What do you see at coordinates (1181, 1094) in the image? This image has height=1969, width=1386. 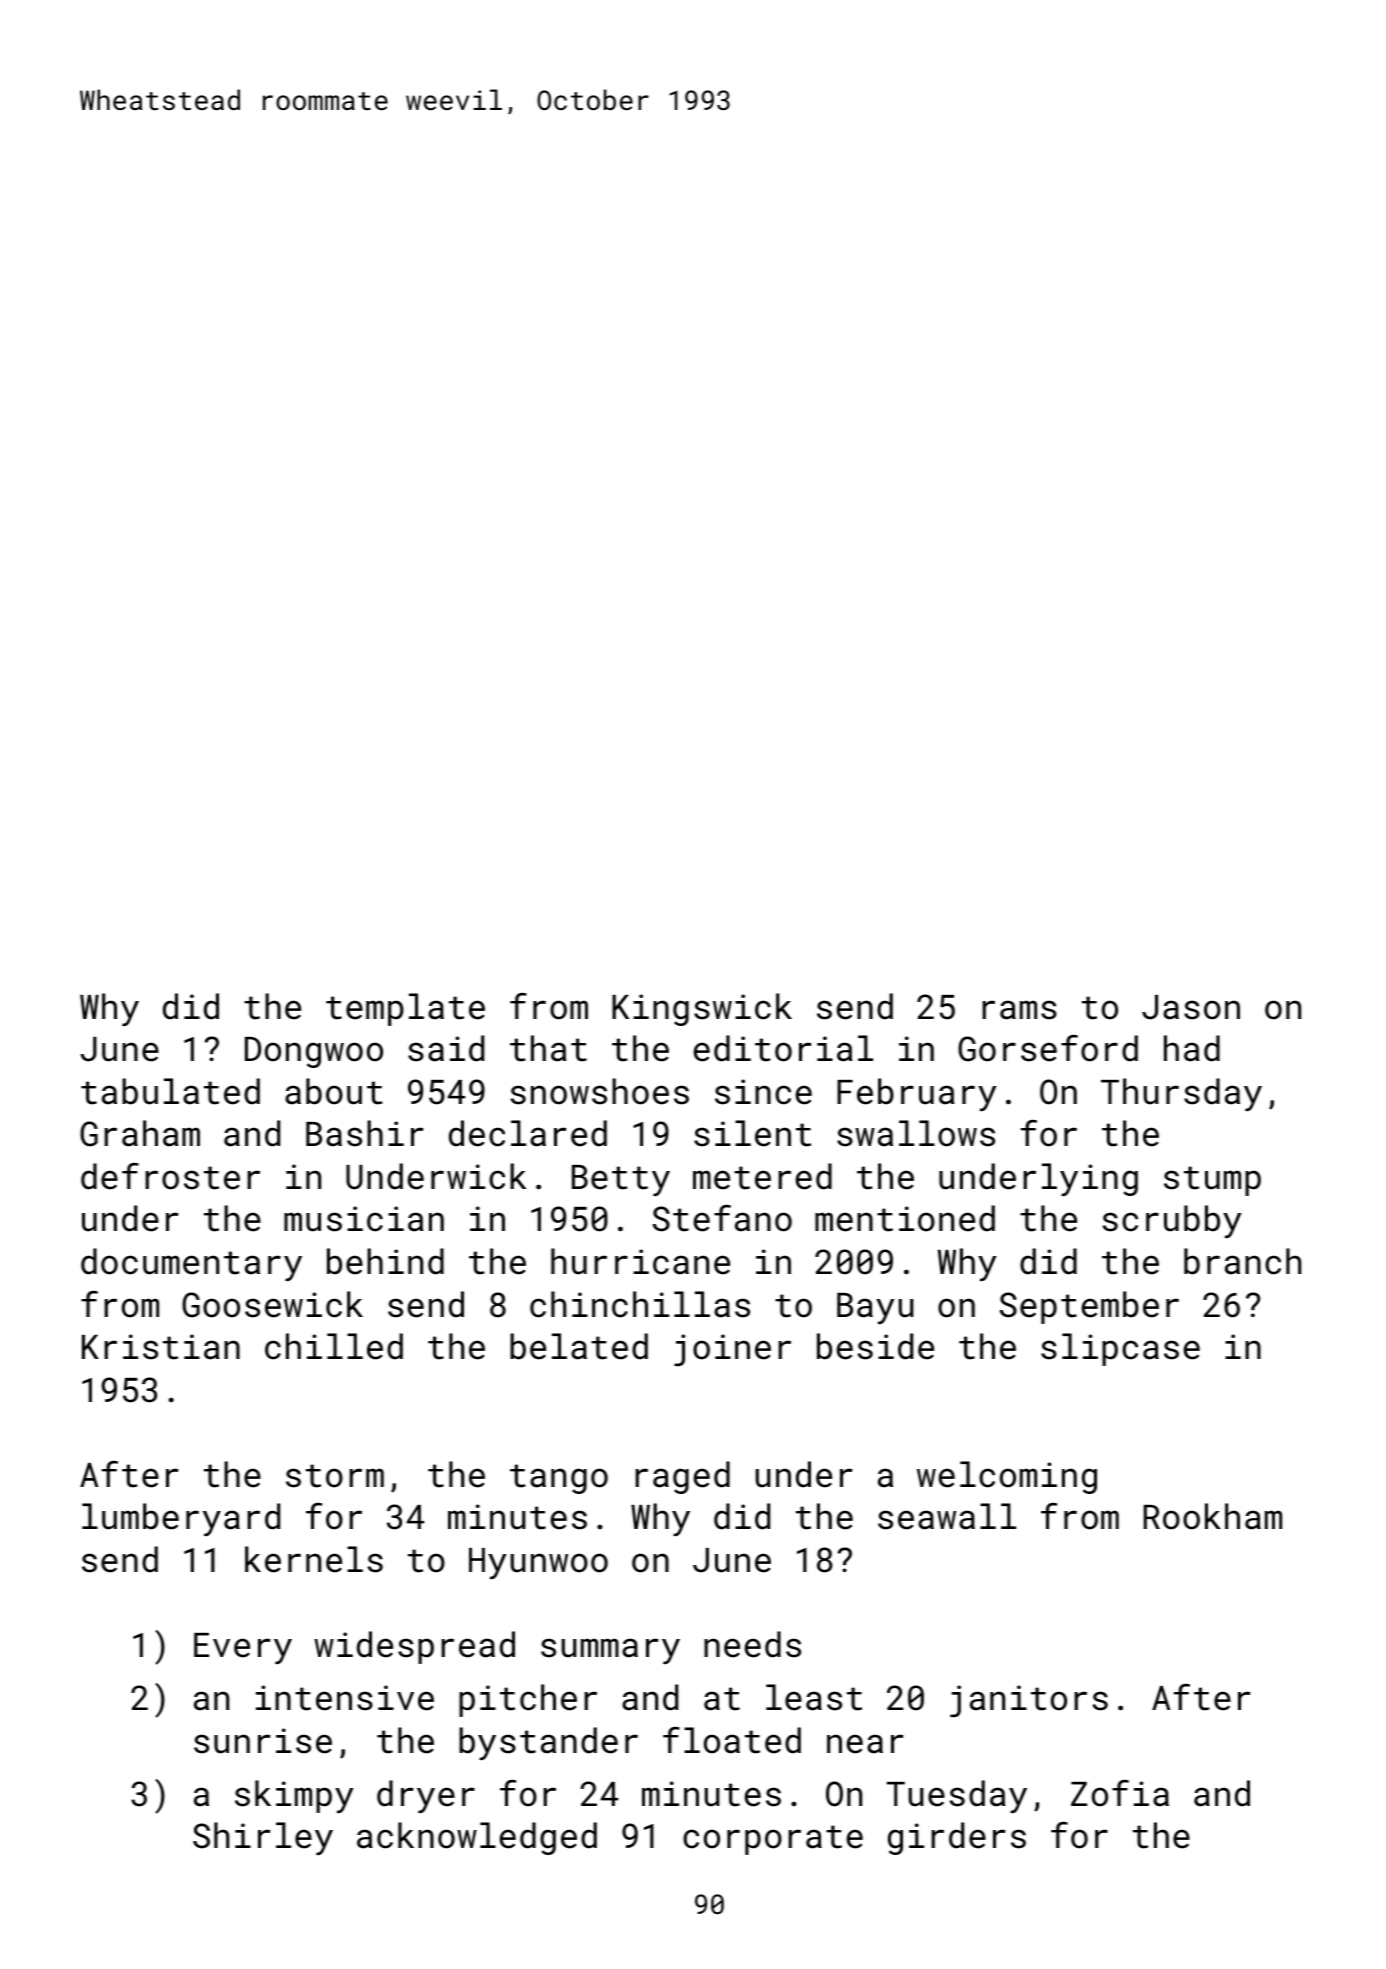 I see `Thursday` at bounding box center [1181, 1094].
